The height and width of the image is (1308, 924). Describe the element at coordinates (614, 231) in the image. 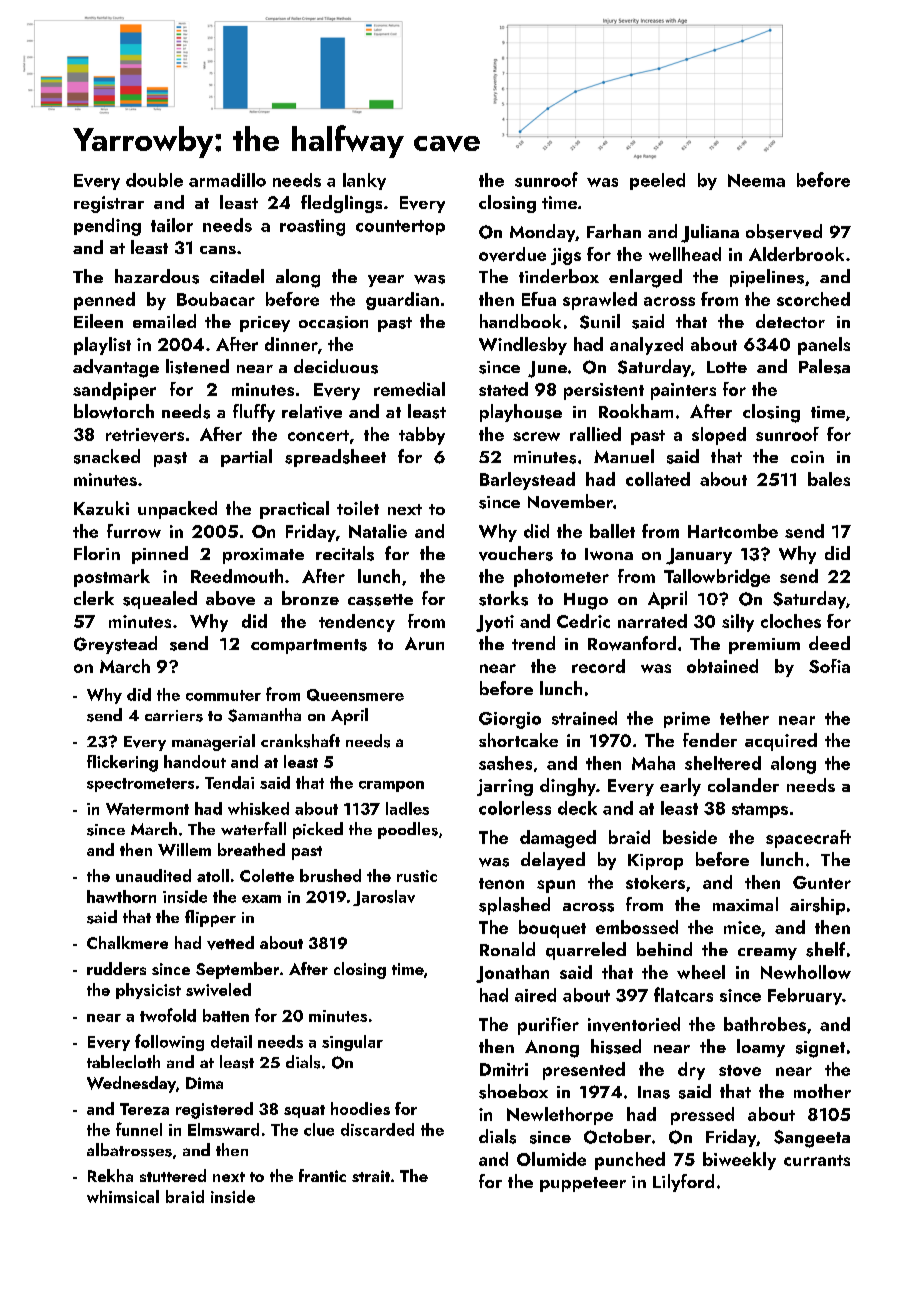

I see `Farhan` at that location.
